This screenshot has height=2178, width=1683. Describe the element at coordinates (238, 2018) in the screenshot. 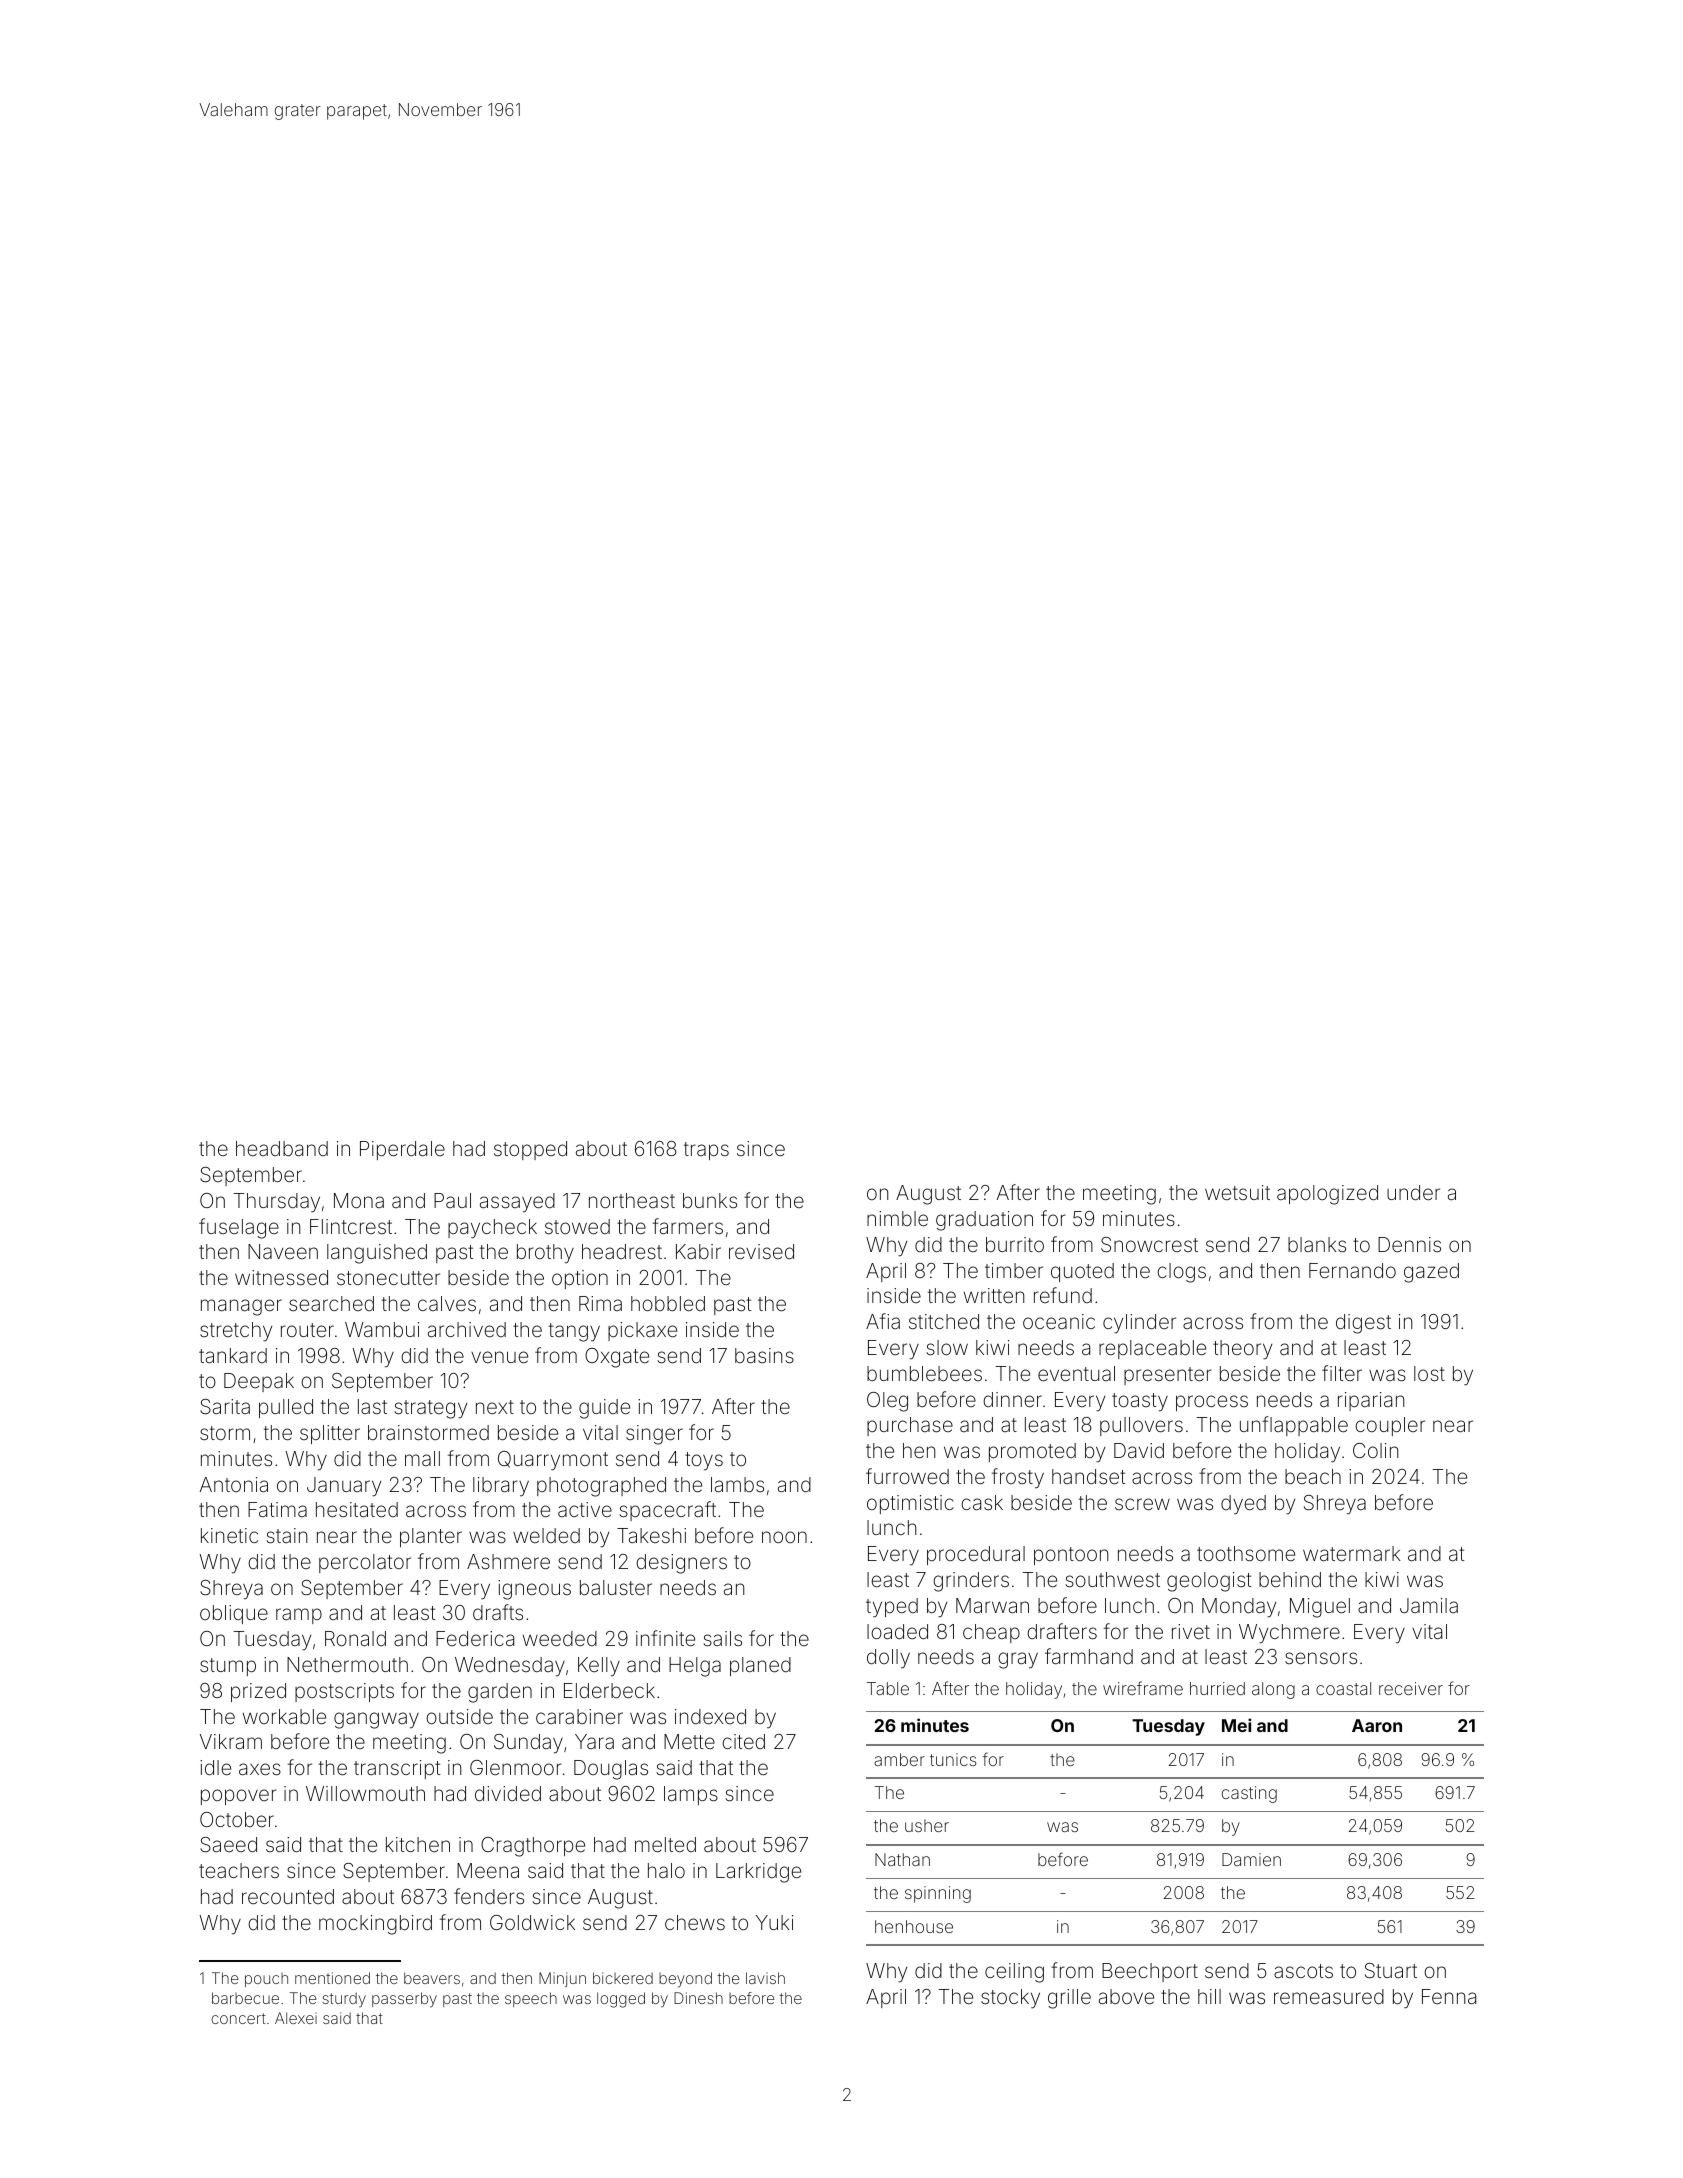

I see `concert` at that location.
